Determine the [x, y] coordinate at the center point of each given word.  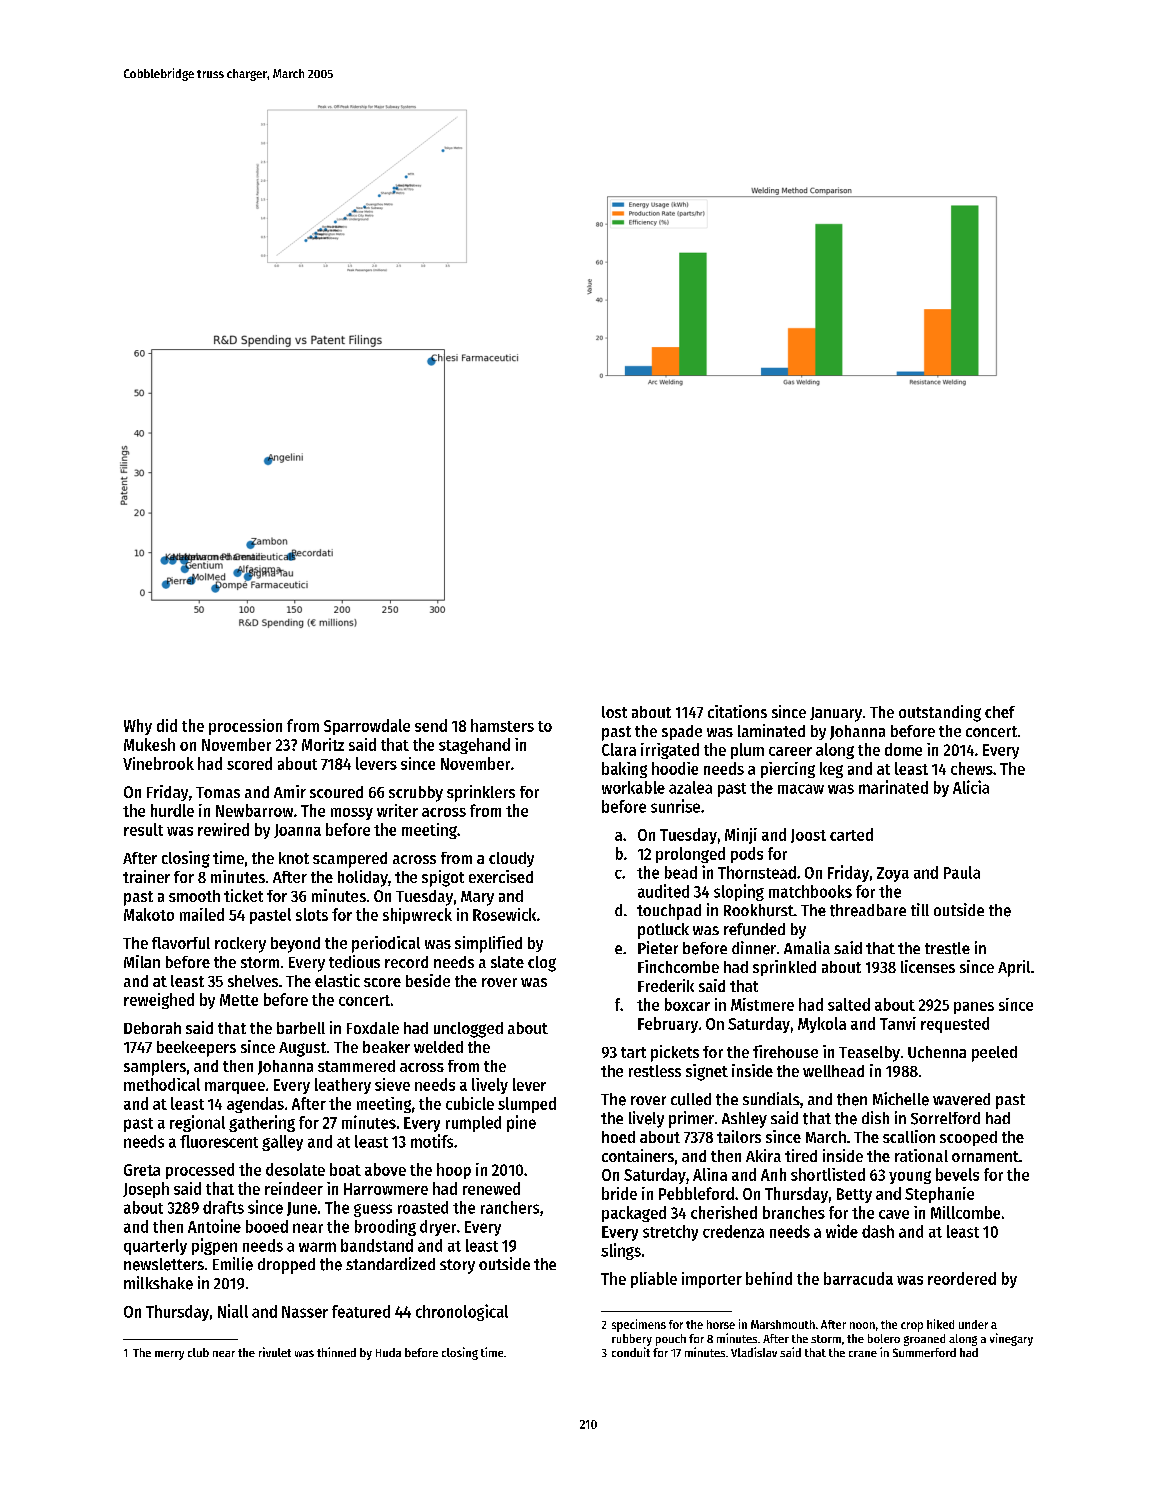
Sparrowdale [367, 727]
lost [614, 712]
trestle [947, 948]
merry [169, 1355]
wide [842, 1231]
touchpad [669, 912]
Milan [142, 961]
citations [737, 711]
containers [638, 1155]
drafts [223, 1207]
